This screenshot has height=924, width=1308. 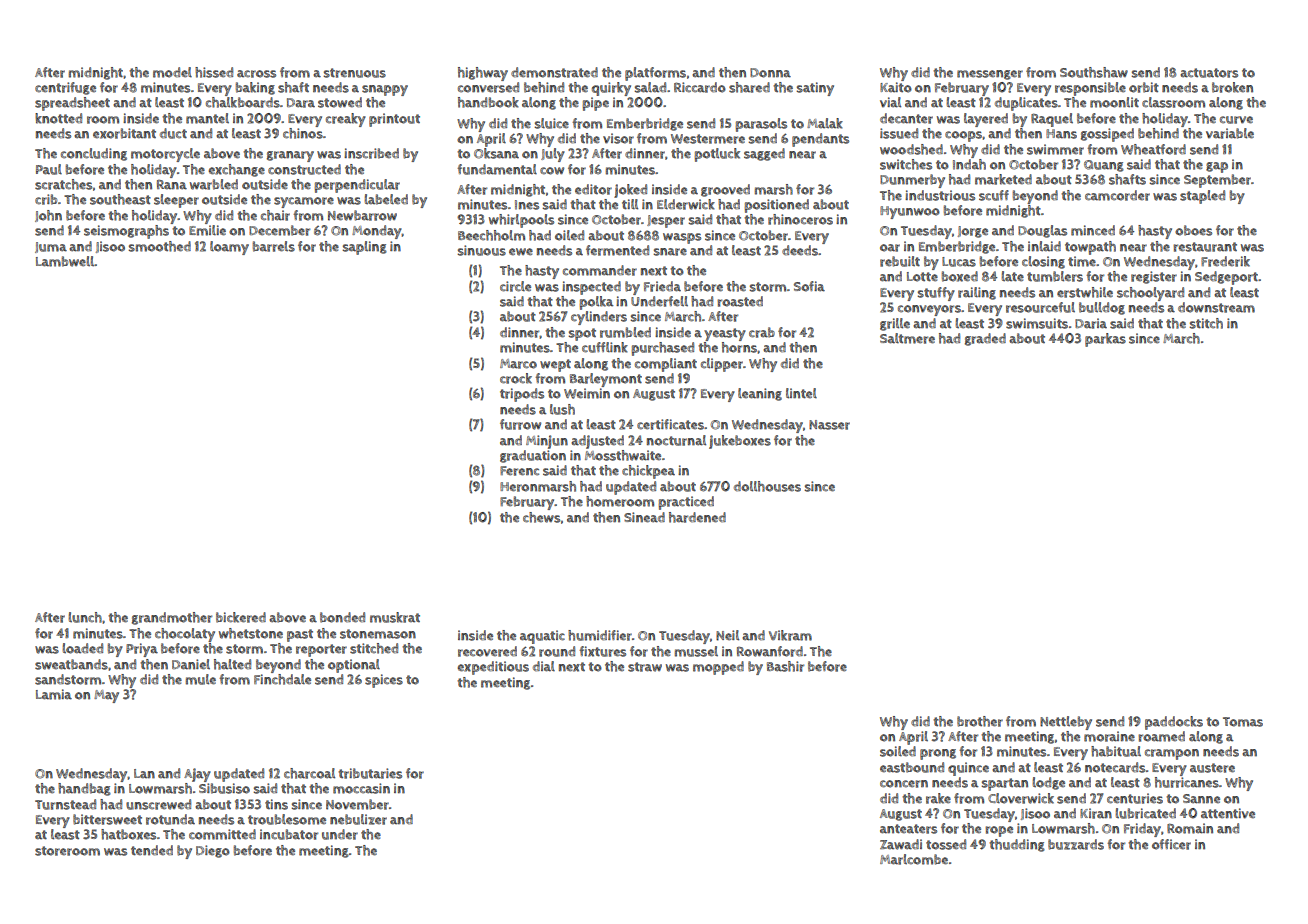 I want to click on boxed, so click(x=960, y=276).
